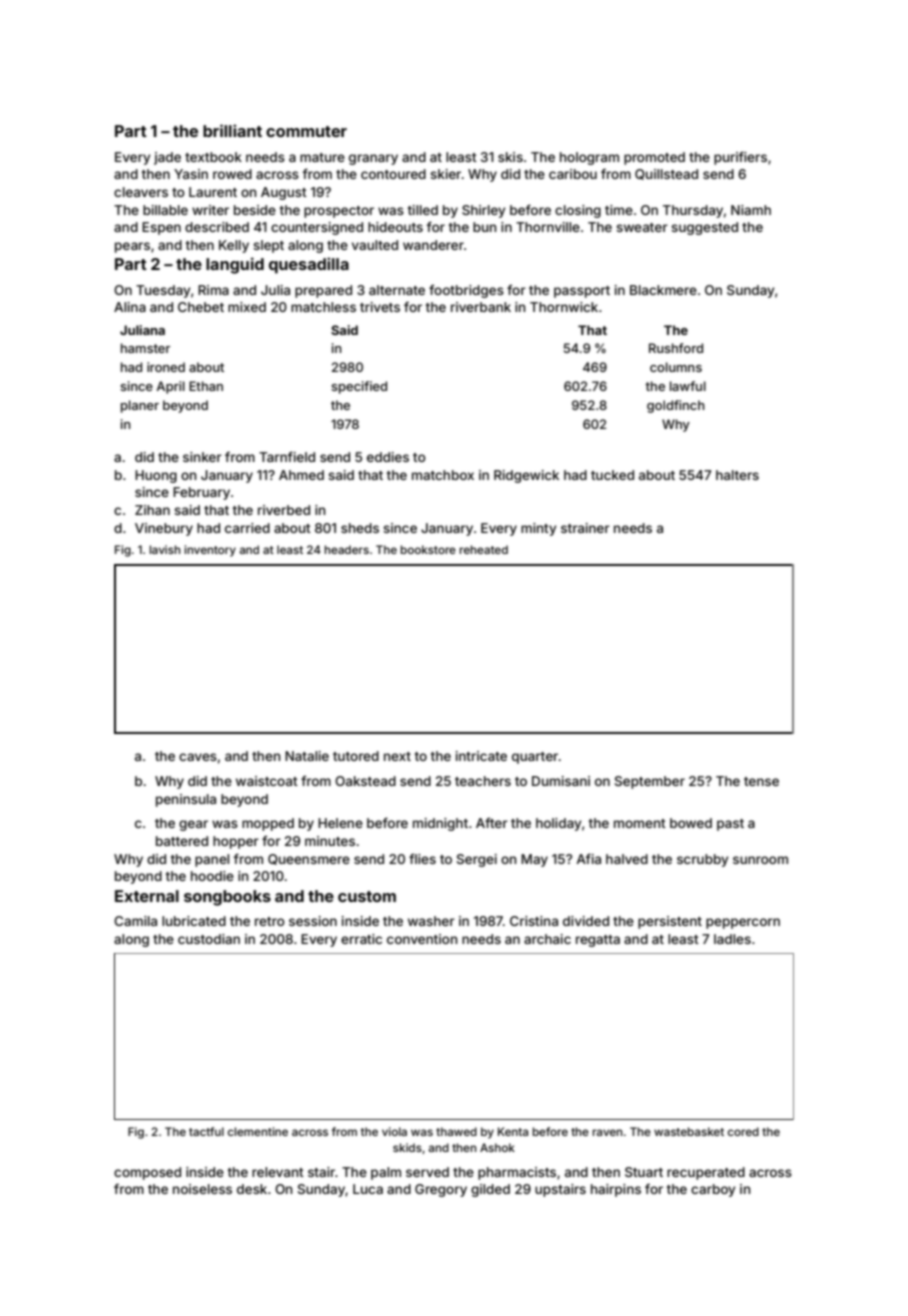 The width and height of the screenshot is (908, 1316). I want to click on jade, so click(167, 158).
